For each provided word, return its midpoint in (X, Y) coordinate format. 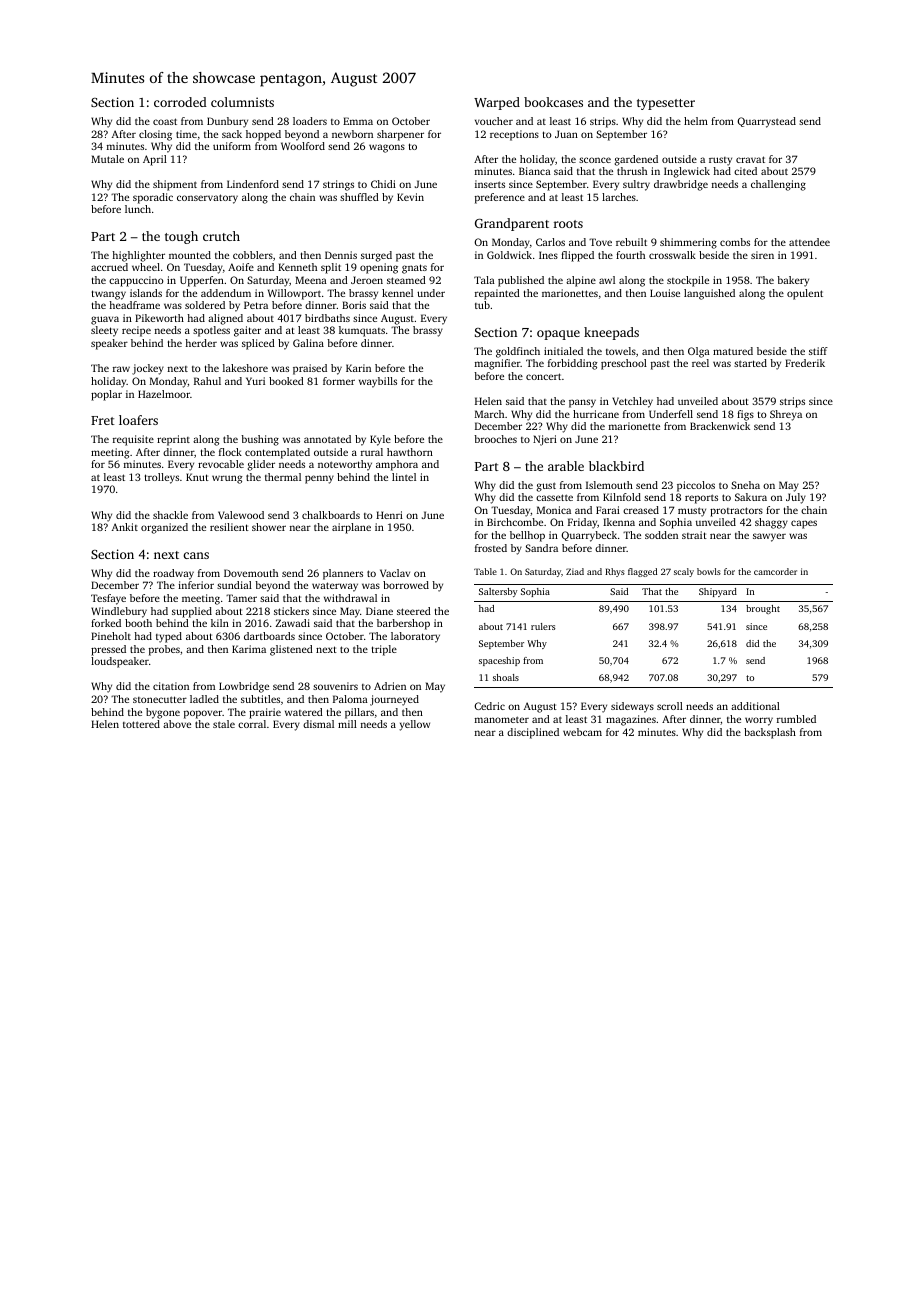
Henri (389, 515)
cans (196, 555)
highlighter (138, 256)
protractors (736, 512)
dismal (318, 724)
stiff (818, 351)
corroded (180, 102)
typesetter (666, 104)
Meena (311, 280)
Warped (497, 103)
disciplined (533, 733)
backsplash (770, 733)
